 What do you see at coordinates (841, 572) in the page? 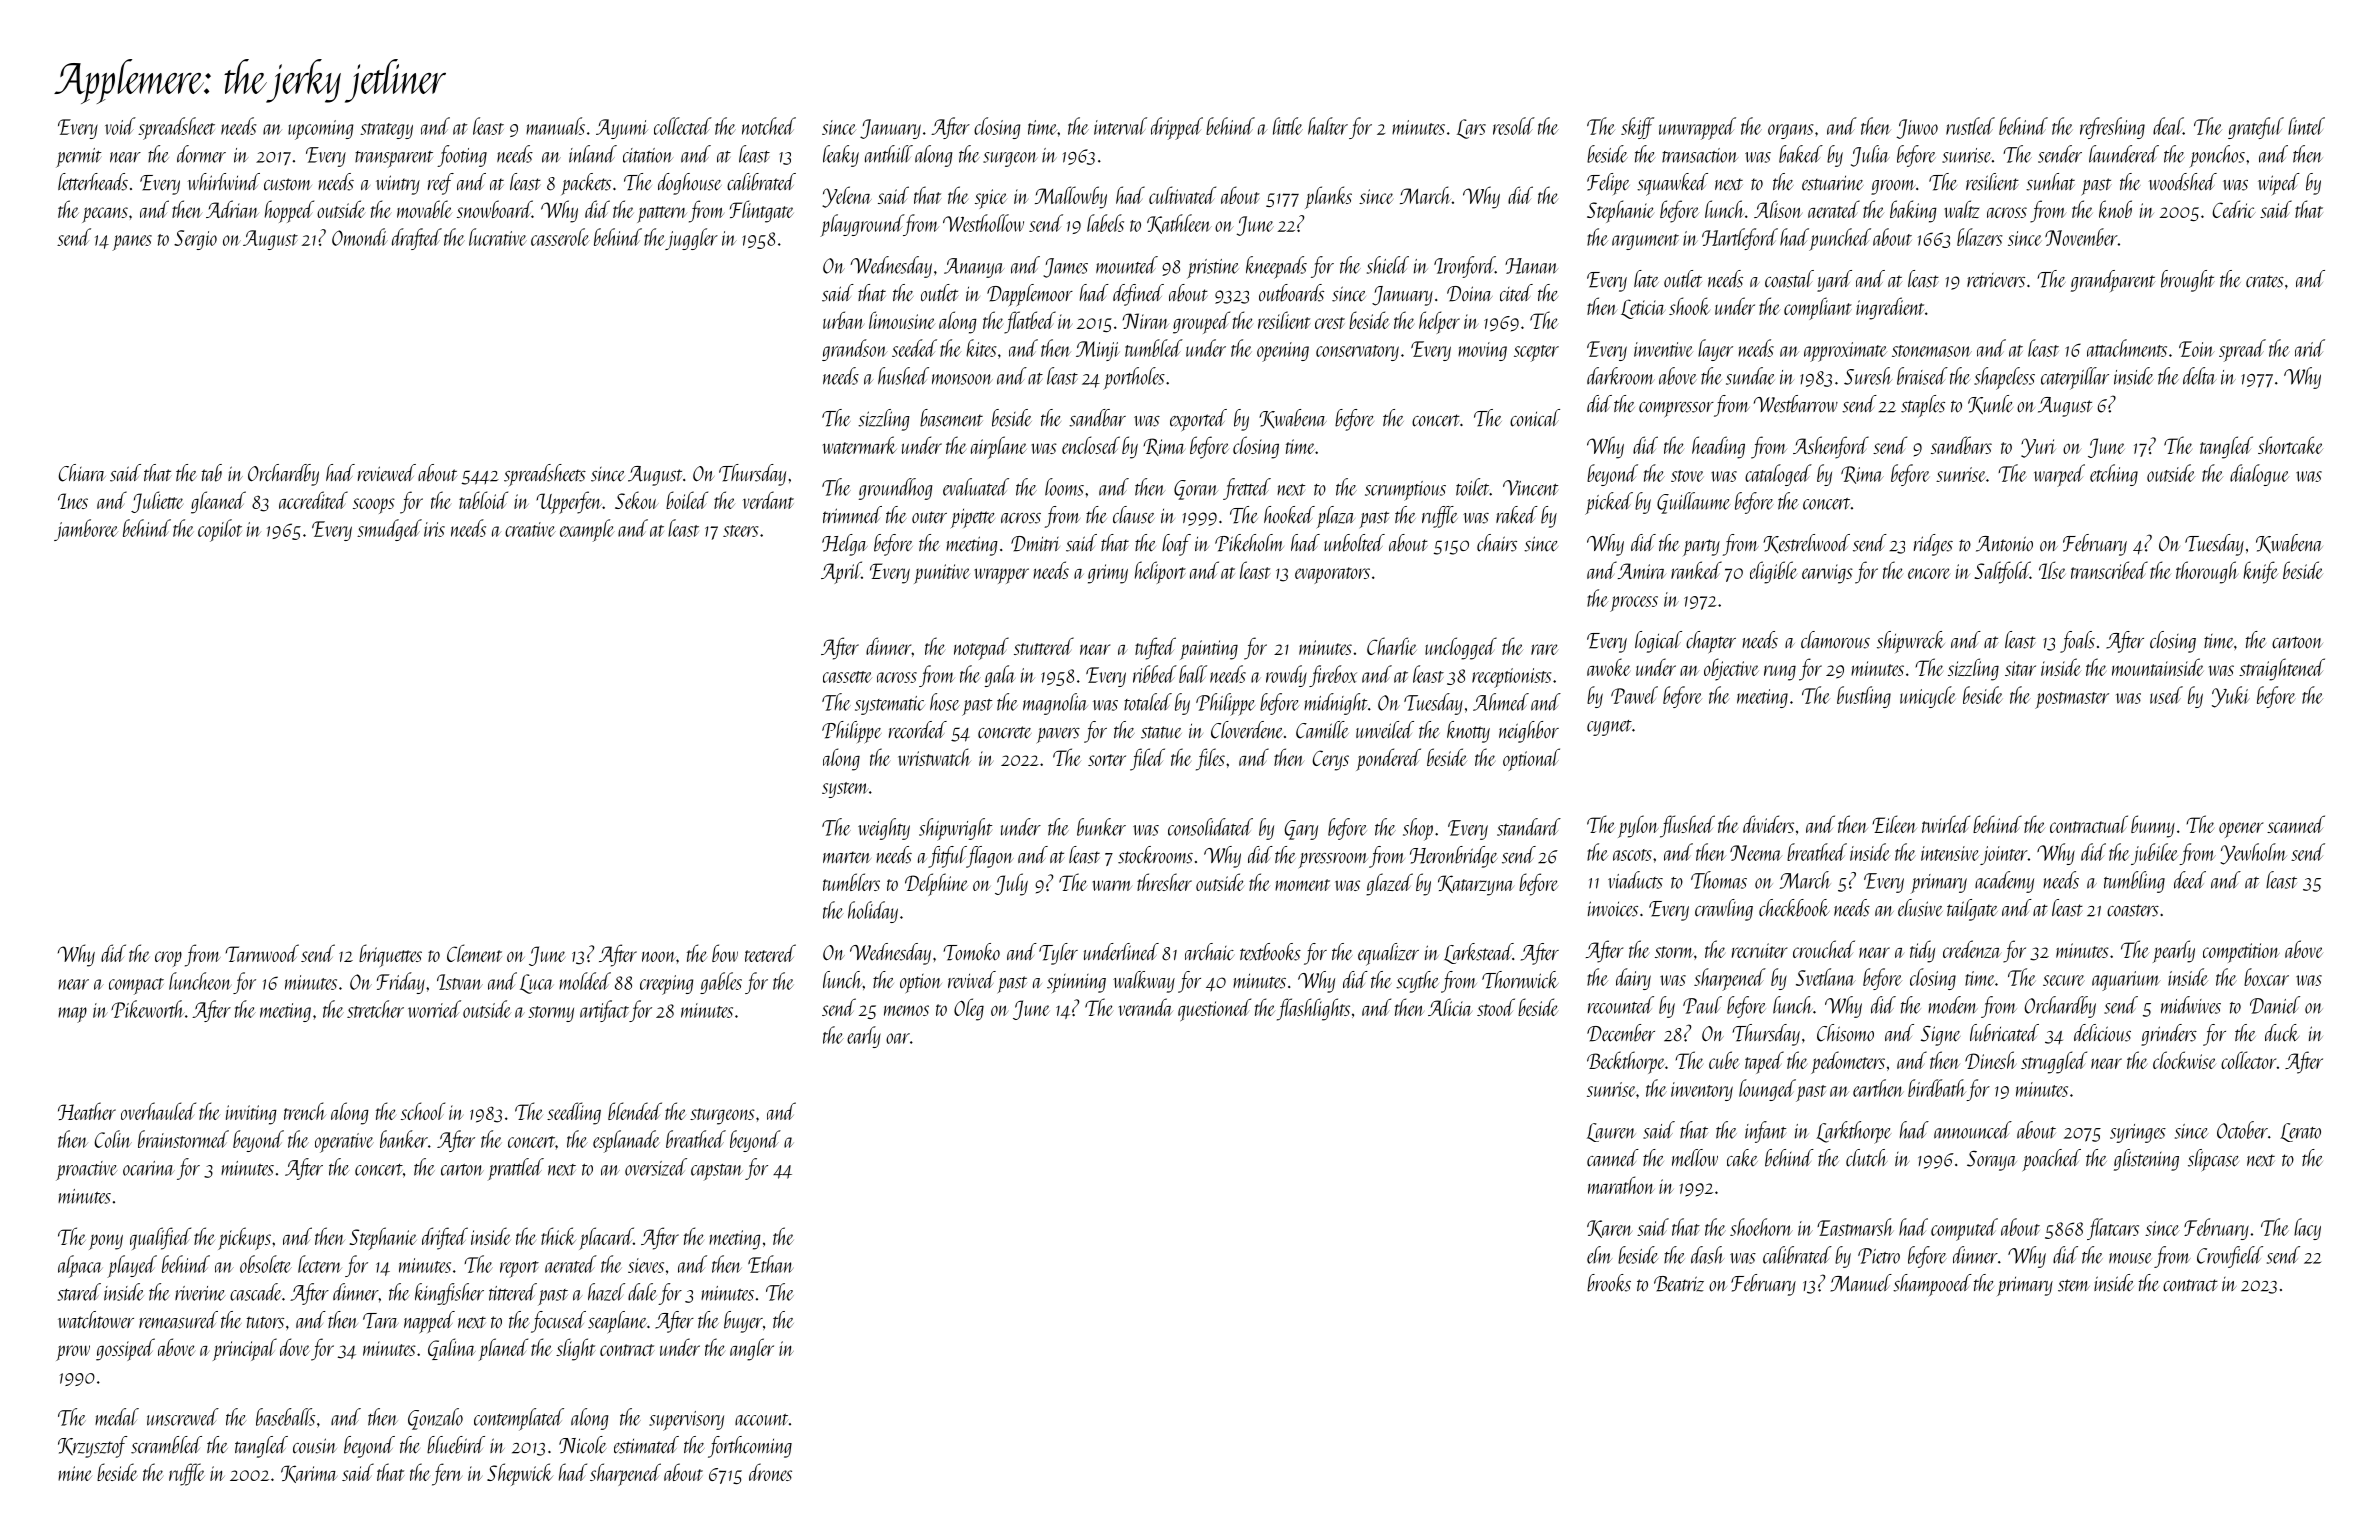
I see `April` at bounding box center [841, 572].
